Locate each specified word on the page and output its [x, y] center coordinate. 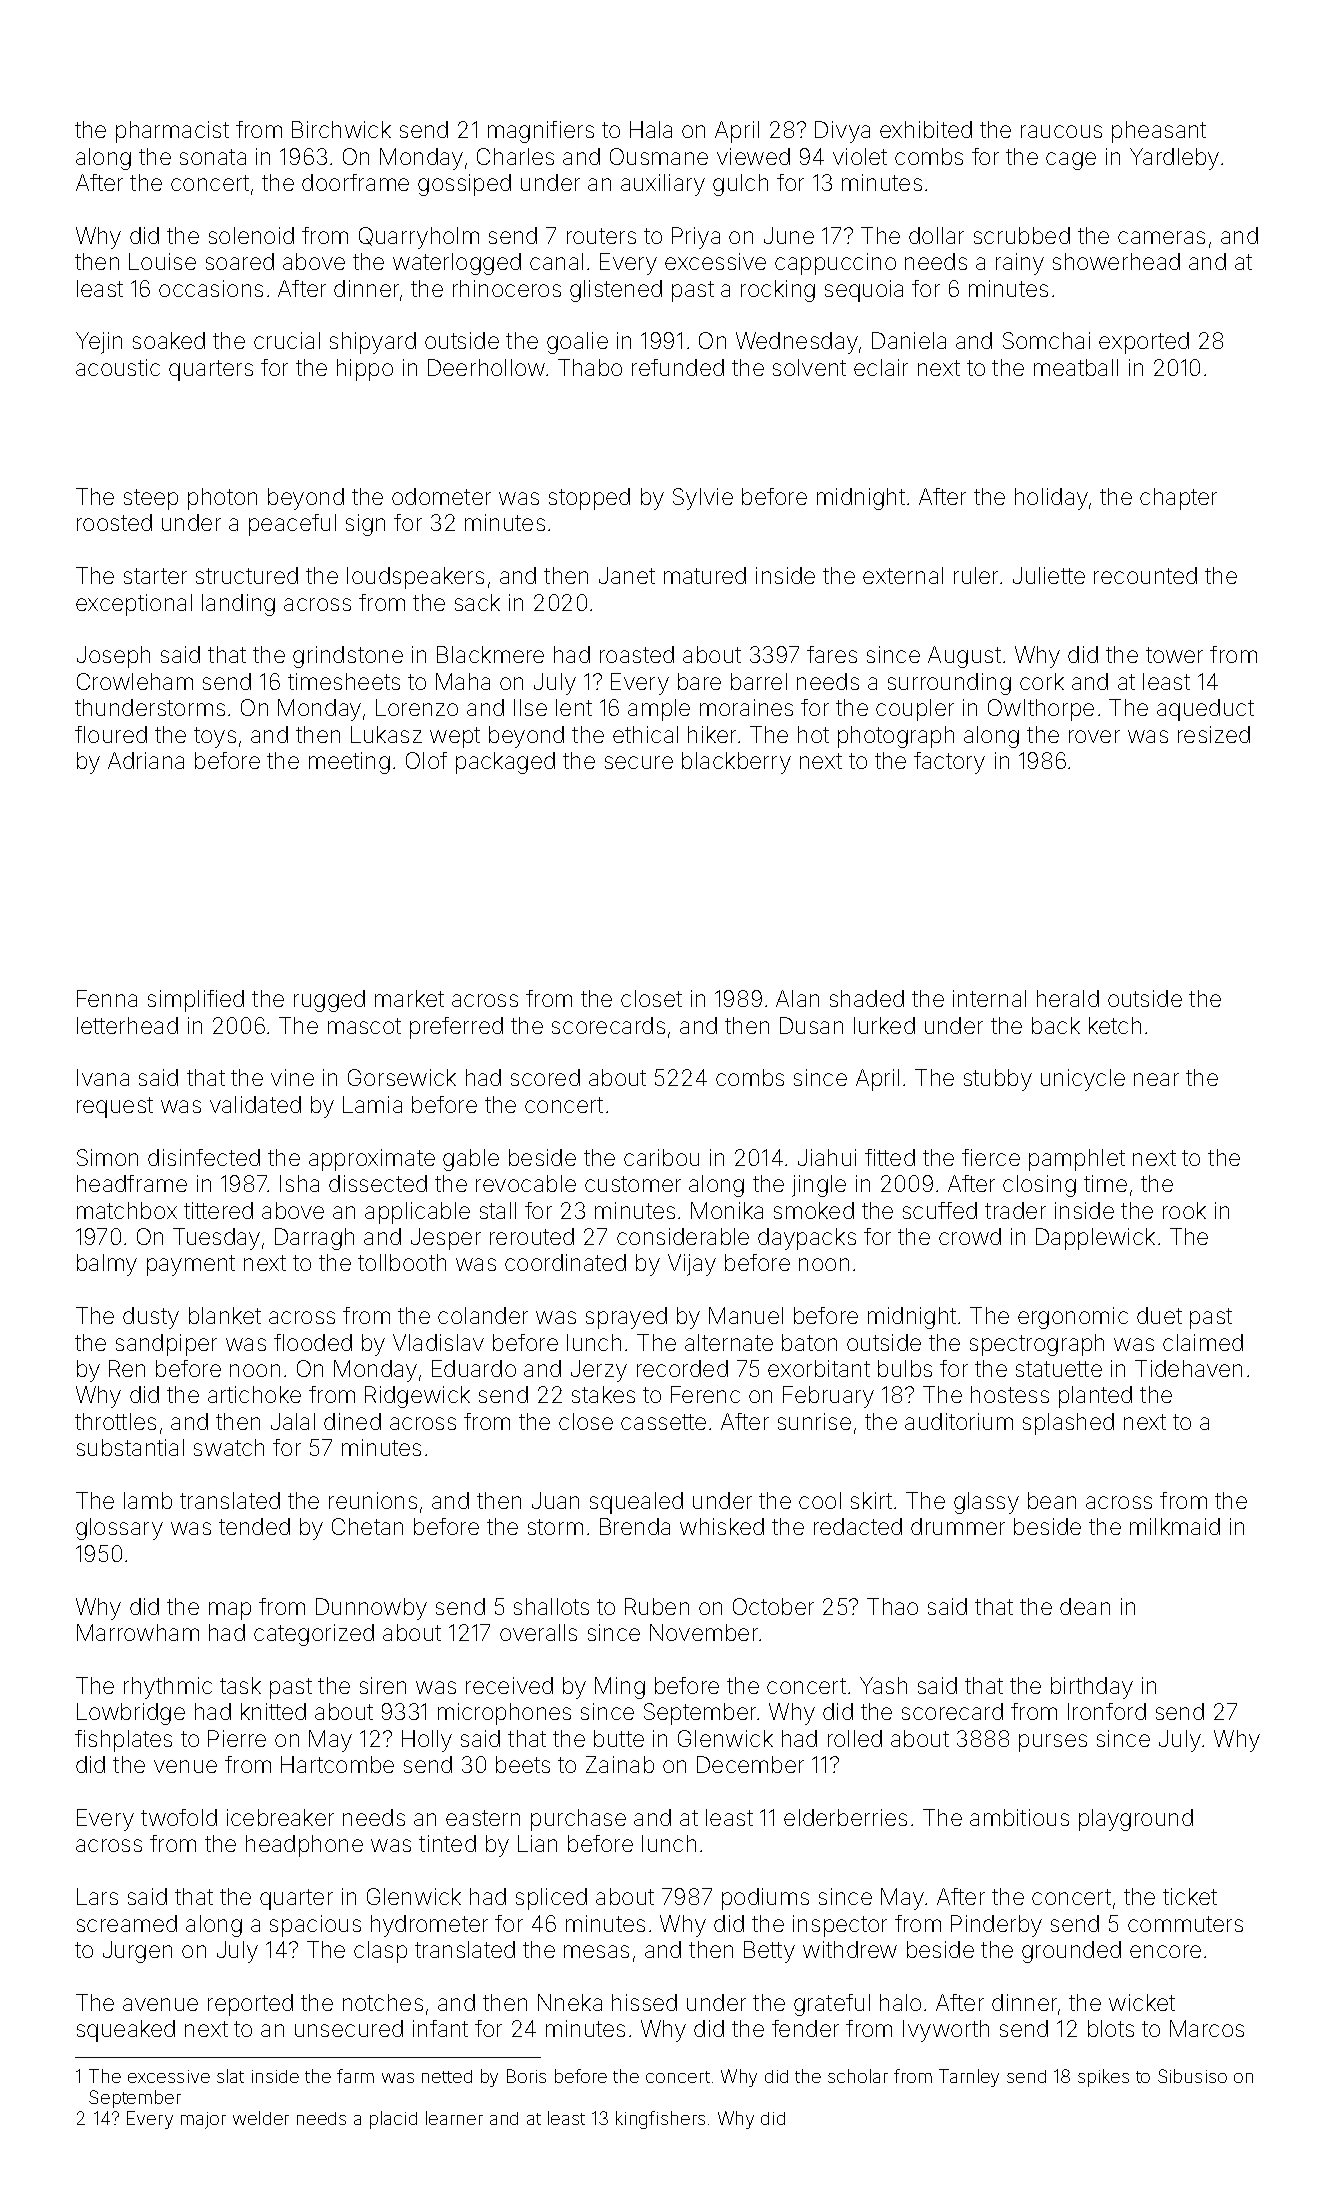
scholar [858, 2076]
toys [215, 737]
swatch [229, 1447]
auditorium [959, 1421]
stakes [603, 1394]
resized [1214, 734]
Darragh [314, 1239]
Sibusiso [1192, 2076]
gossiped [464, 185]
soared [240, 261]
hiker [712, 734]
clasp [380, 1952]
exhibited [926, 129]
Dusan [811, 1025]
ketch [1115, 1025]
